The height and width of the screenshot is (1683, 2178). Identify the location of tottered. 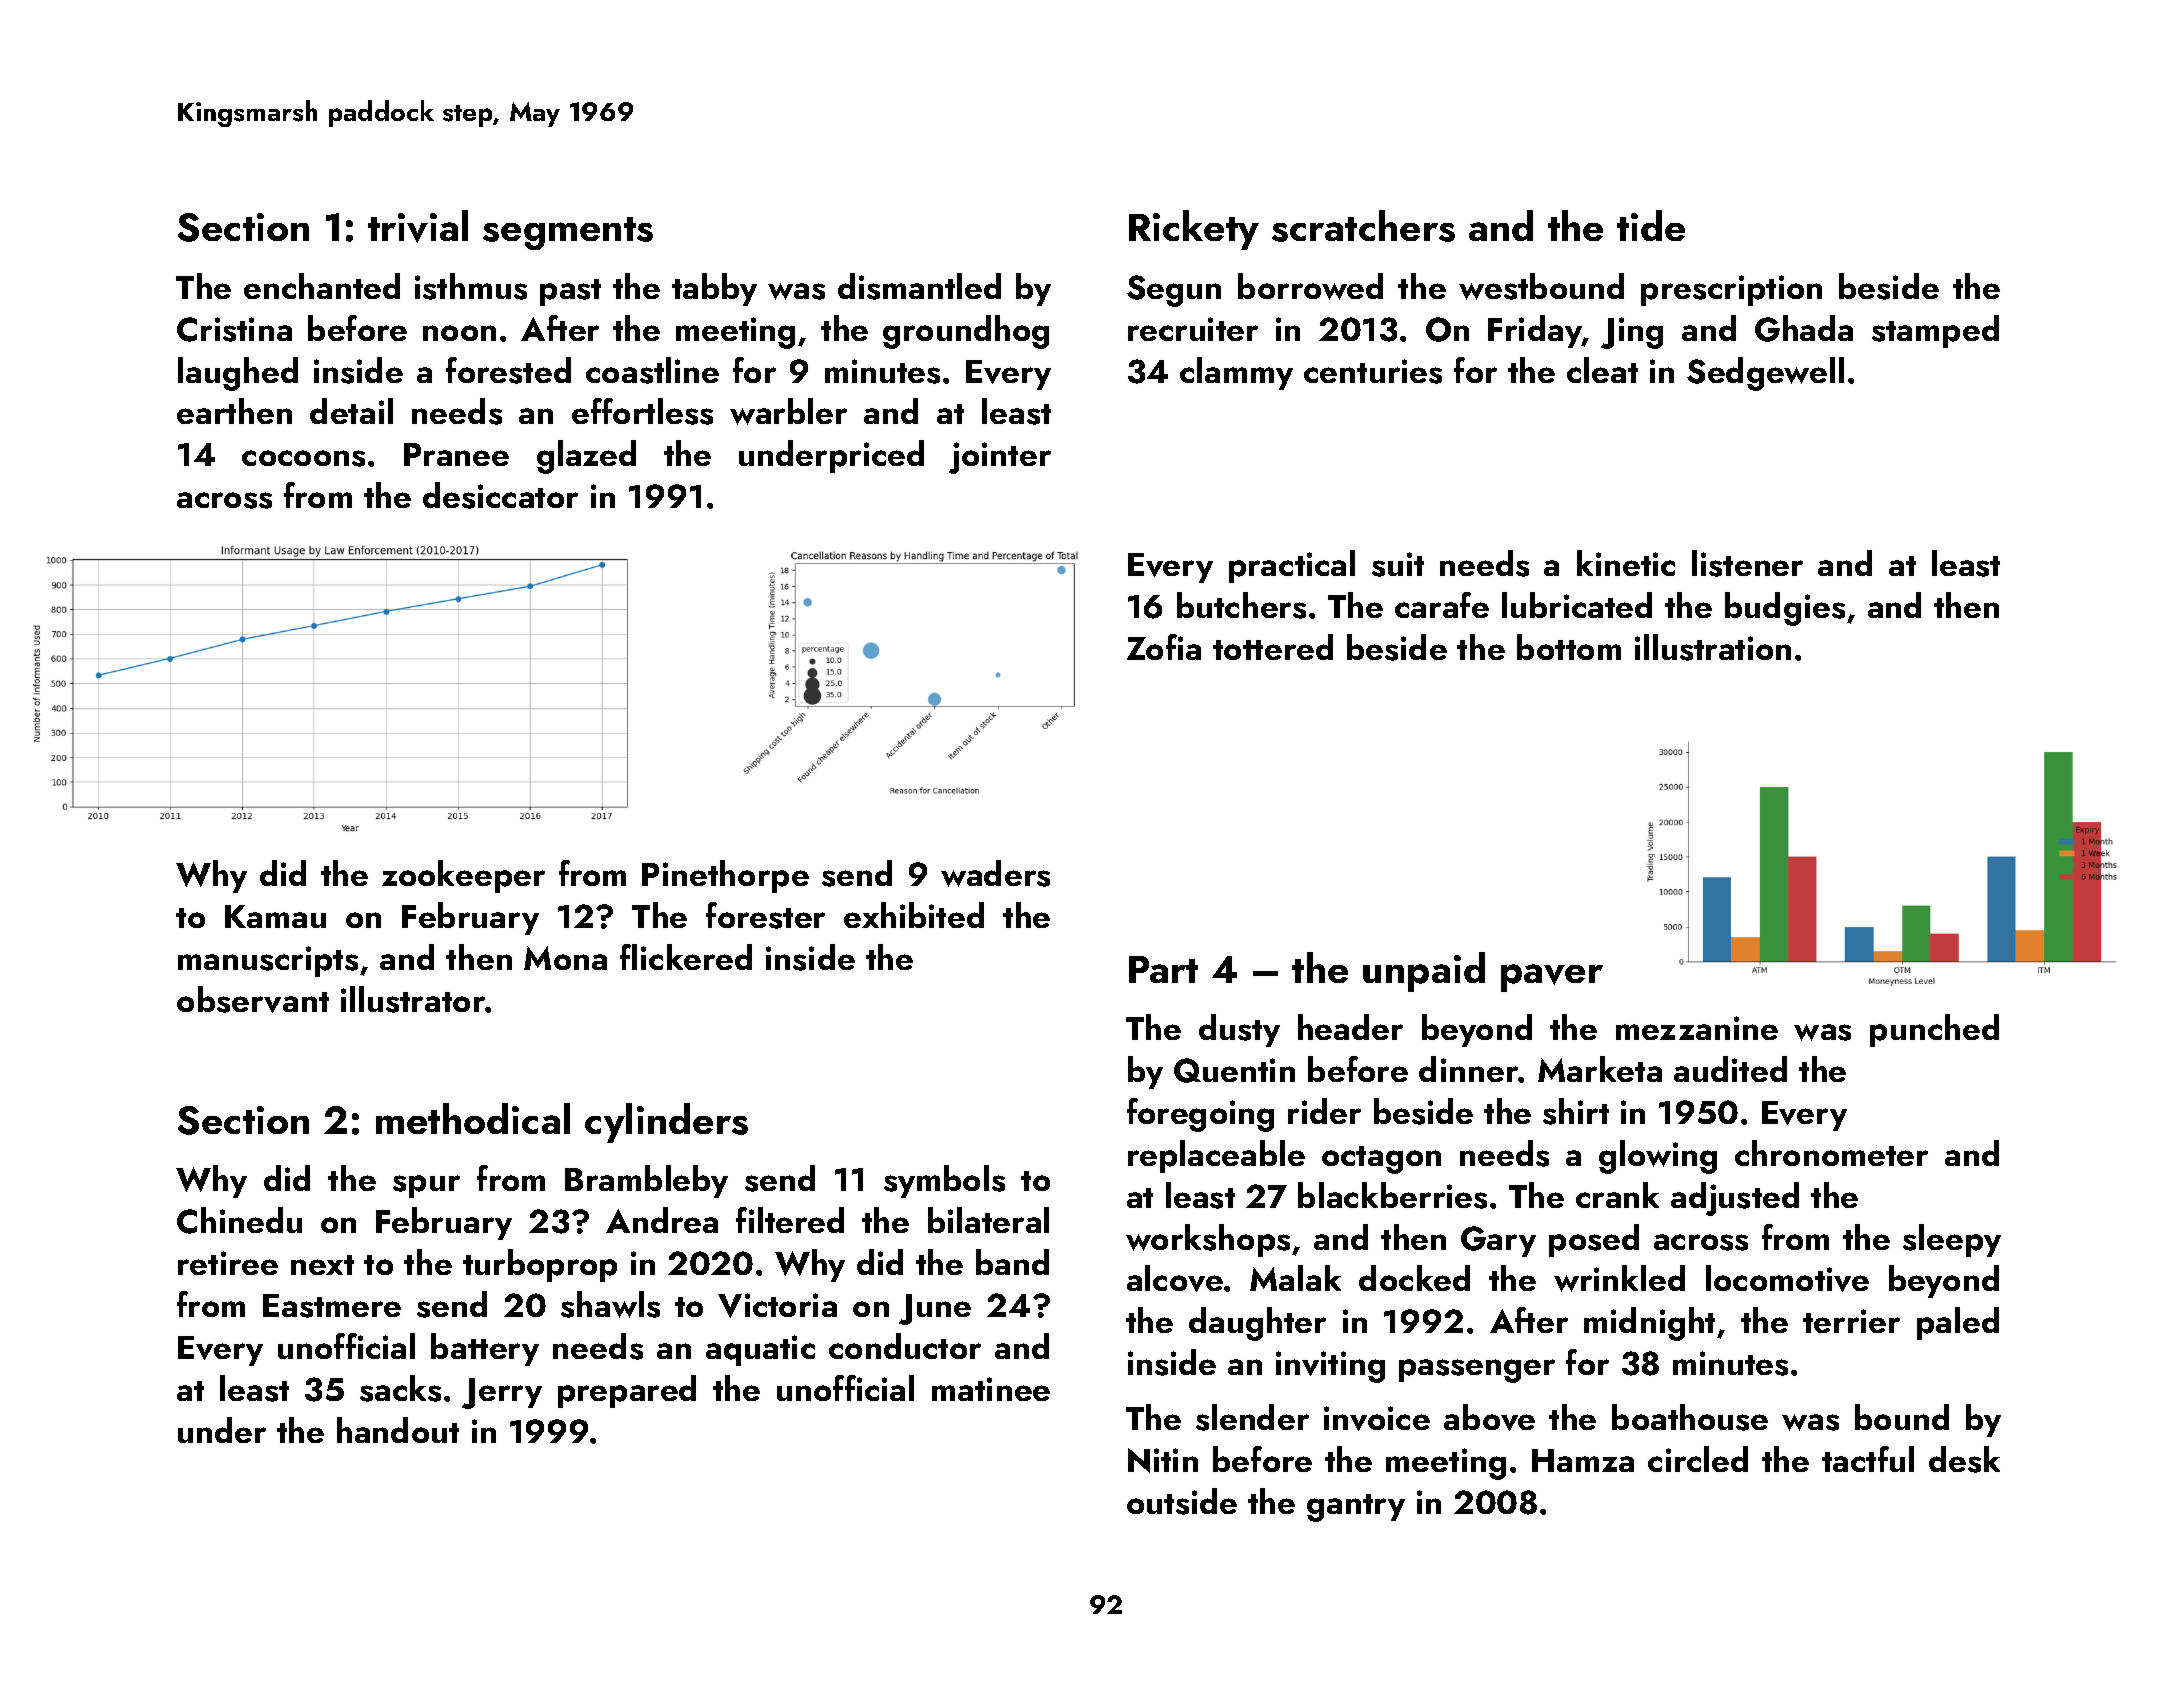
(1273, 647).
